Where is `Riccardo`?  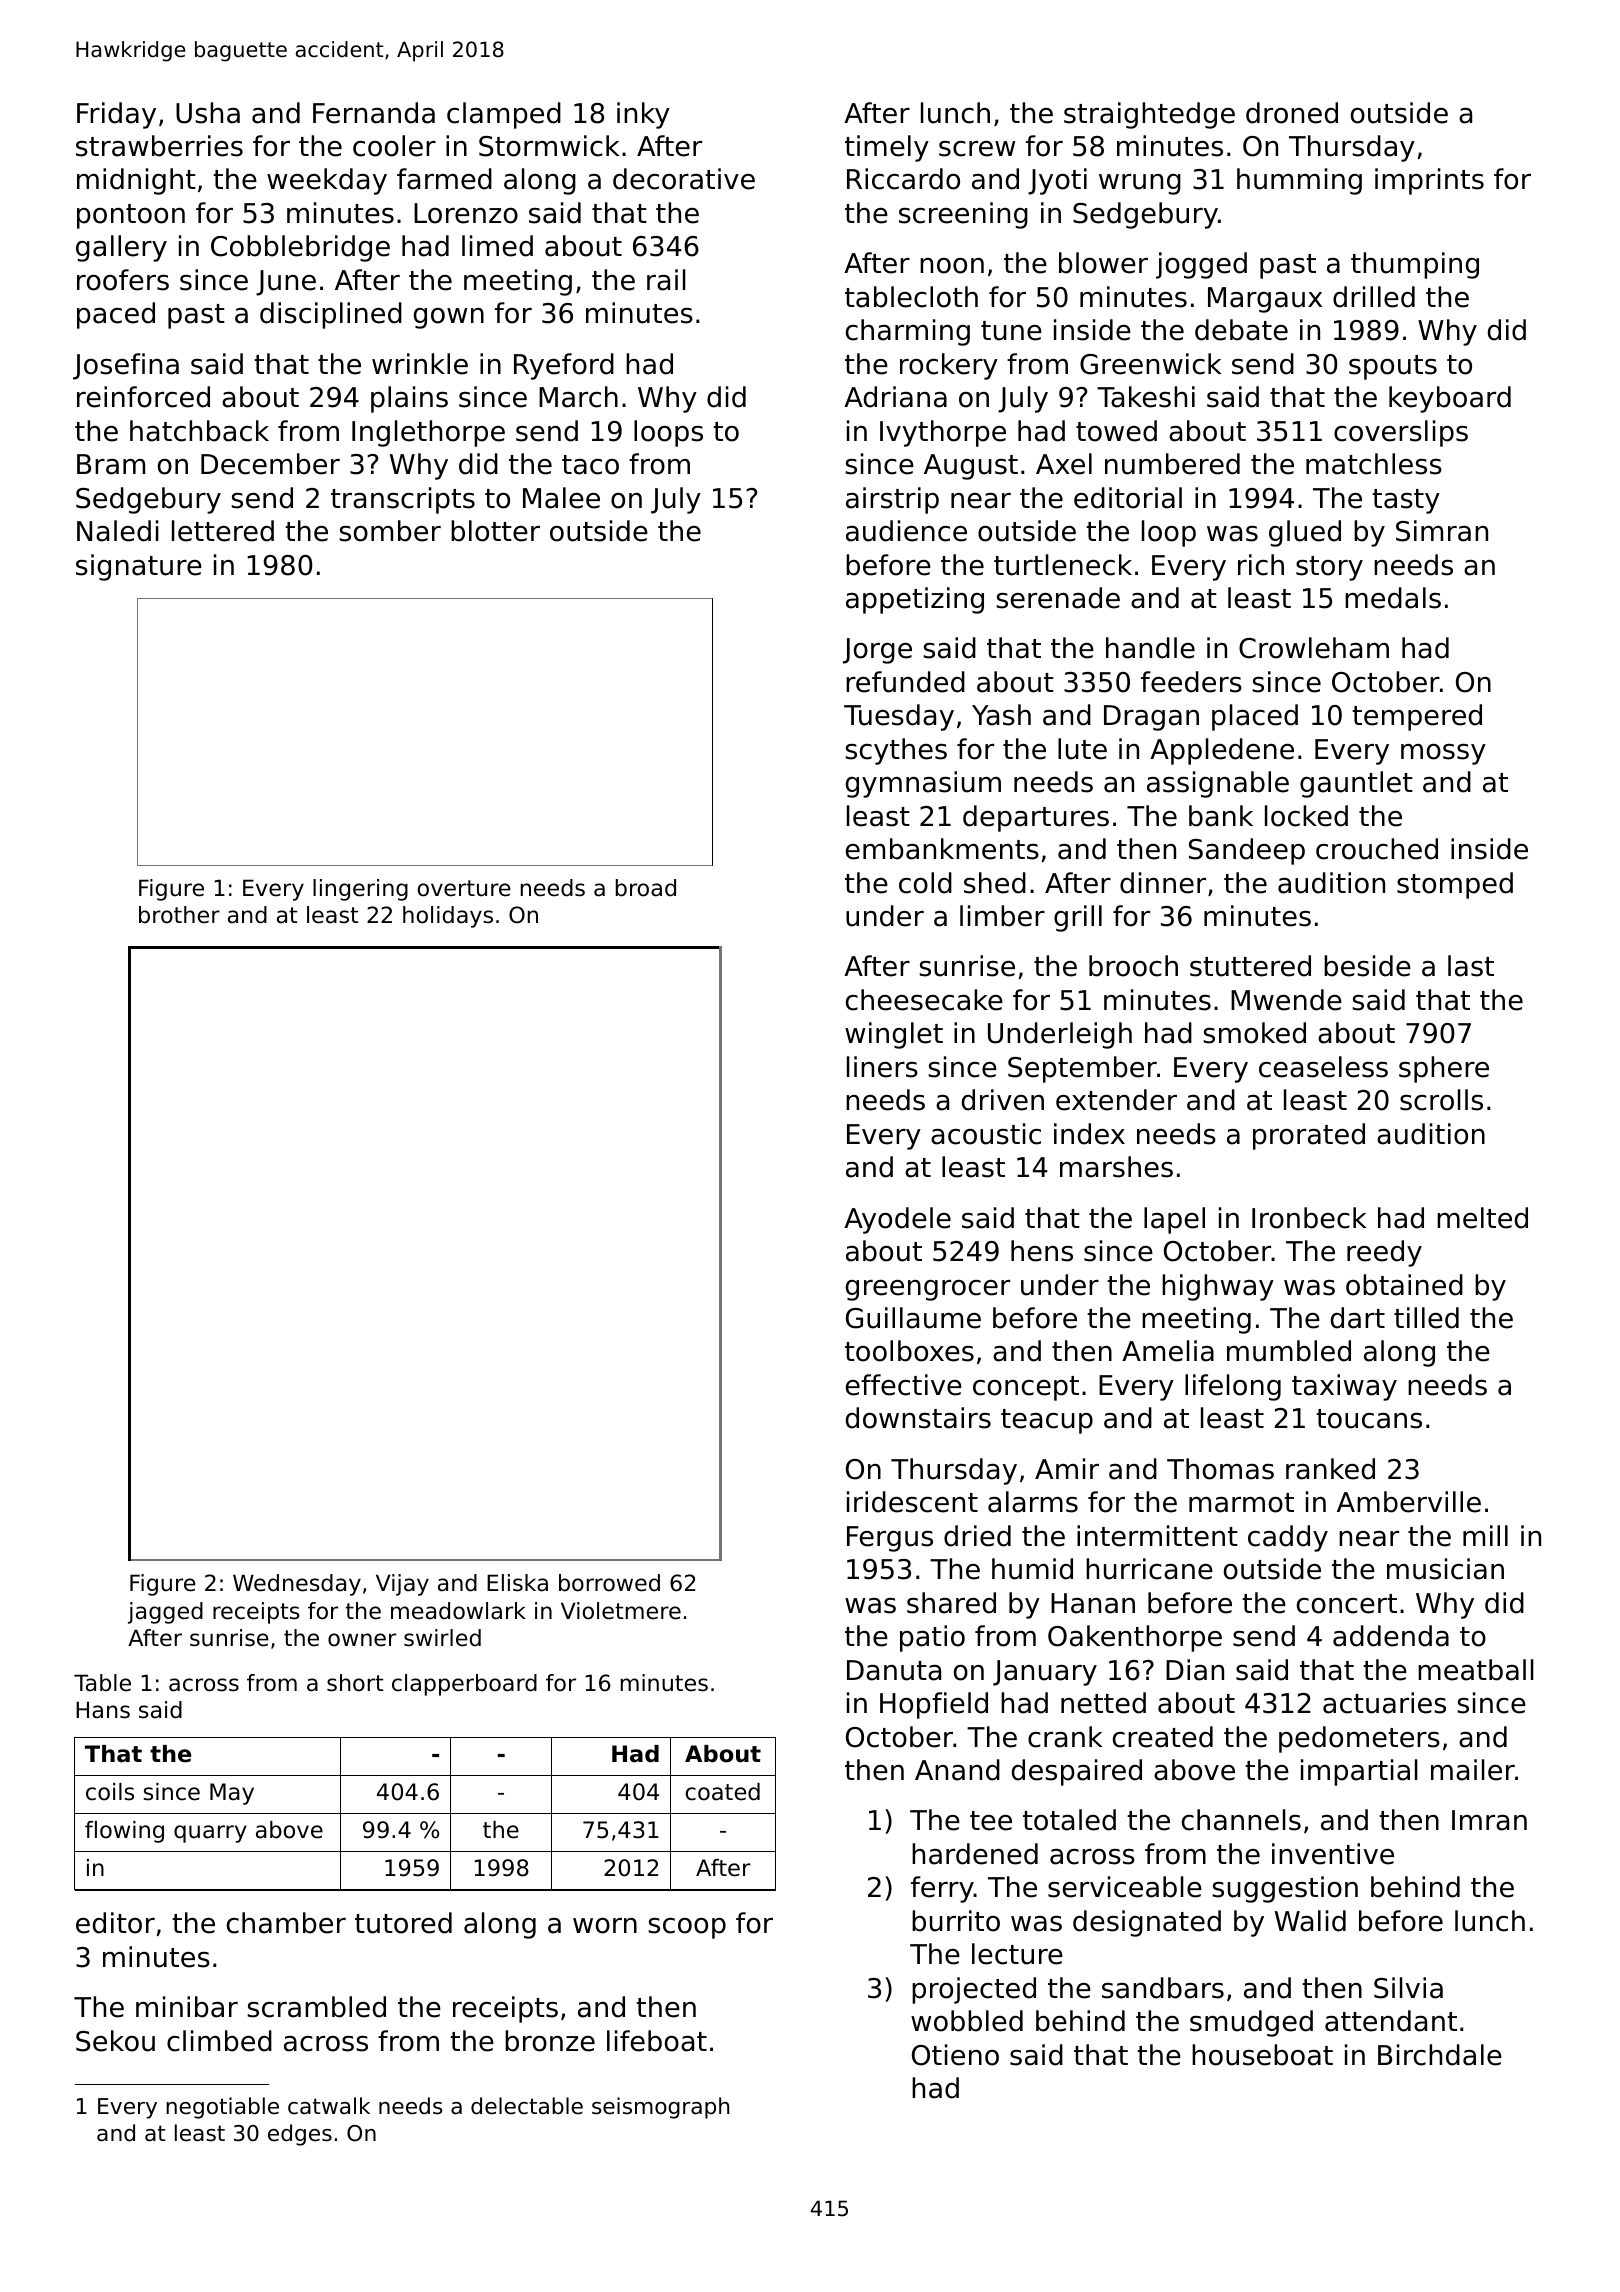 Riccardo is located at coordinates (903, 179).
